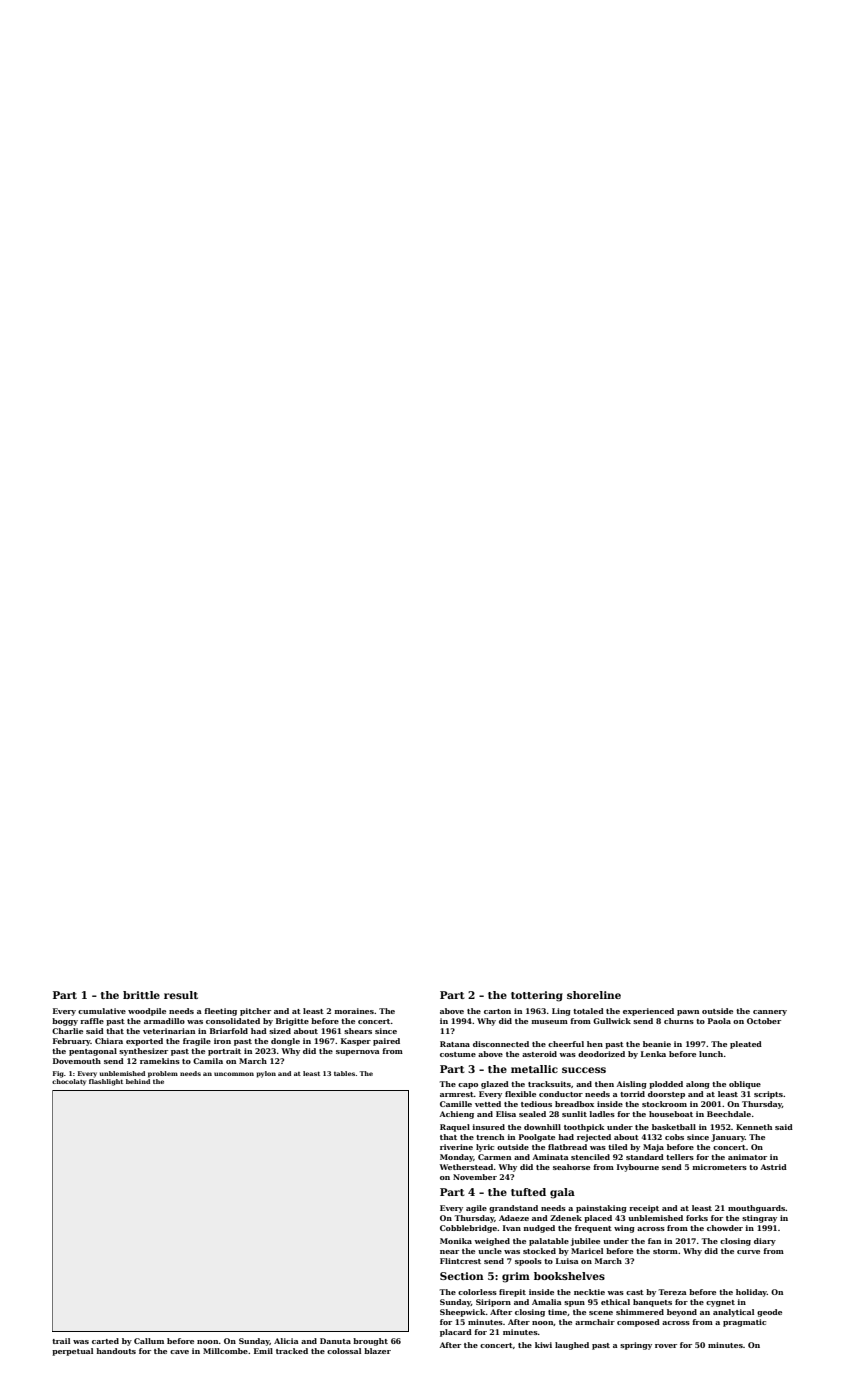  What do you see at coordinates (354, 1011) in the document?
I see `moraines` at bounding box center [354, 1011].
